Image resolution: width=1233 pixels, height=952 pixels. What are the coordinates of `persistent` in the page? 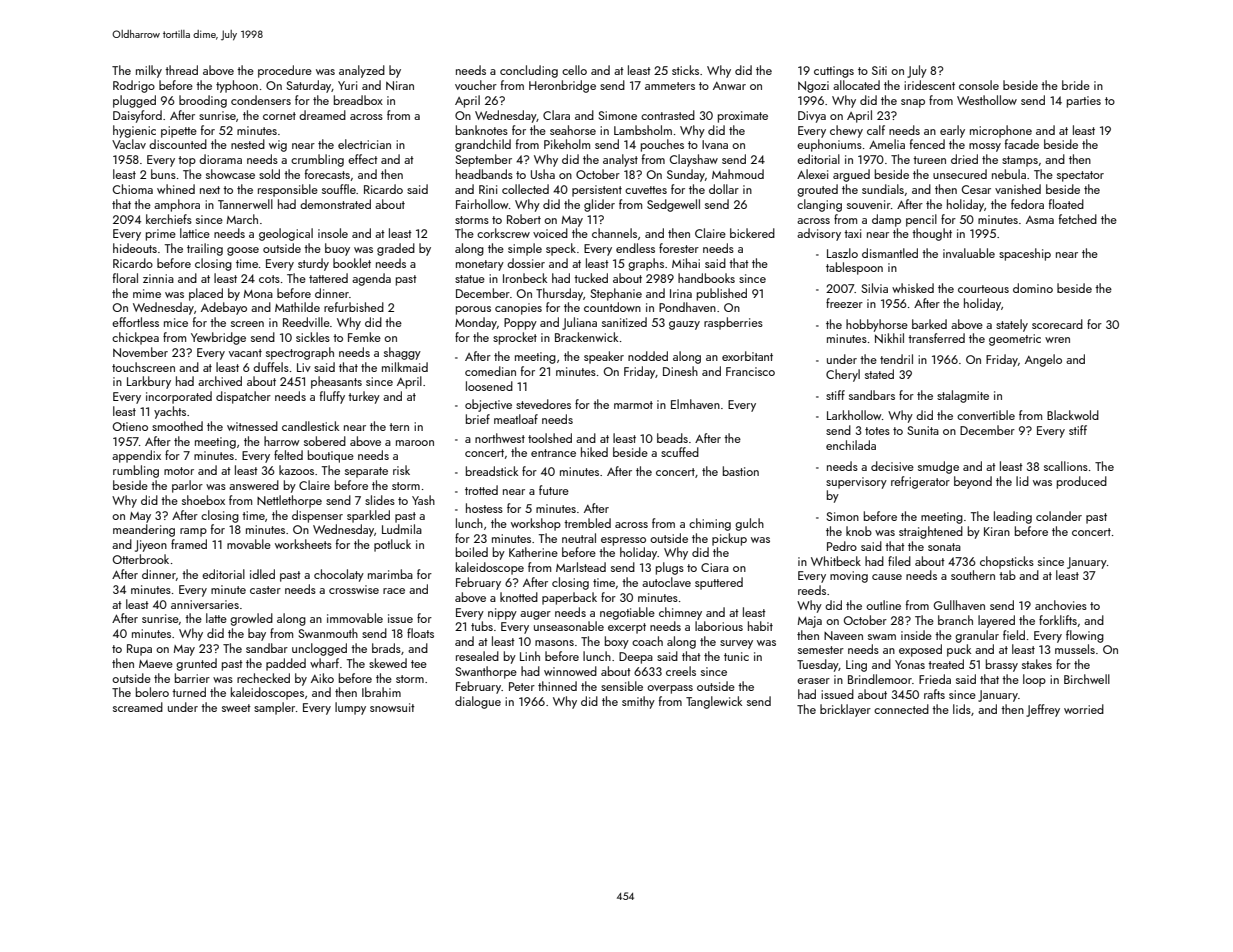 It's located at (597, 191).
